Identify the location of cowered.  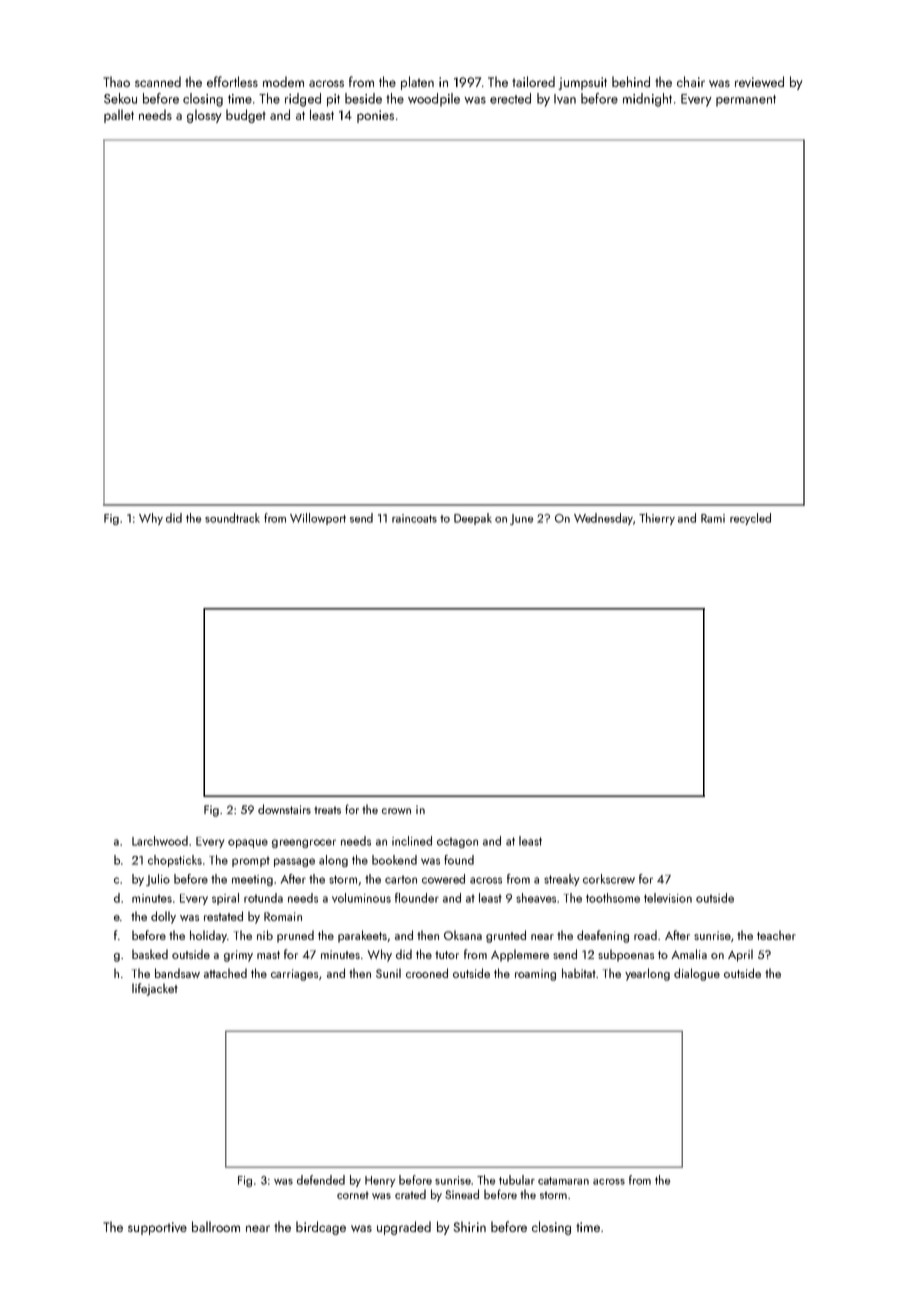
(443, 879).
